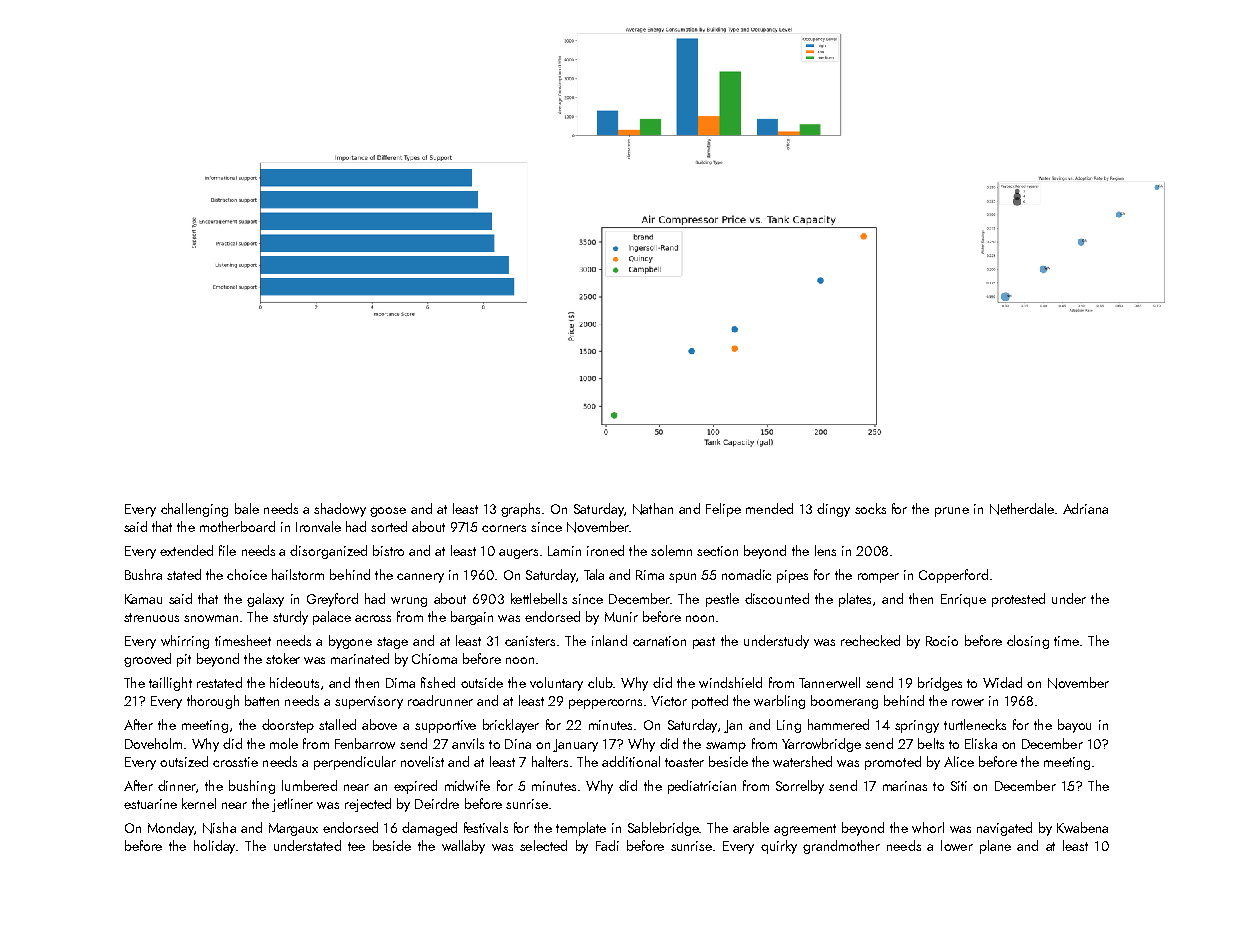  What do you see at coordinates (1002, 682) in the screenshot?
I see `Widad` at bounding box center [1002, 682].
